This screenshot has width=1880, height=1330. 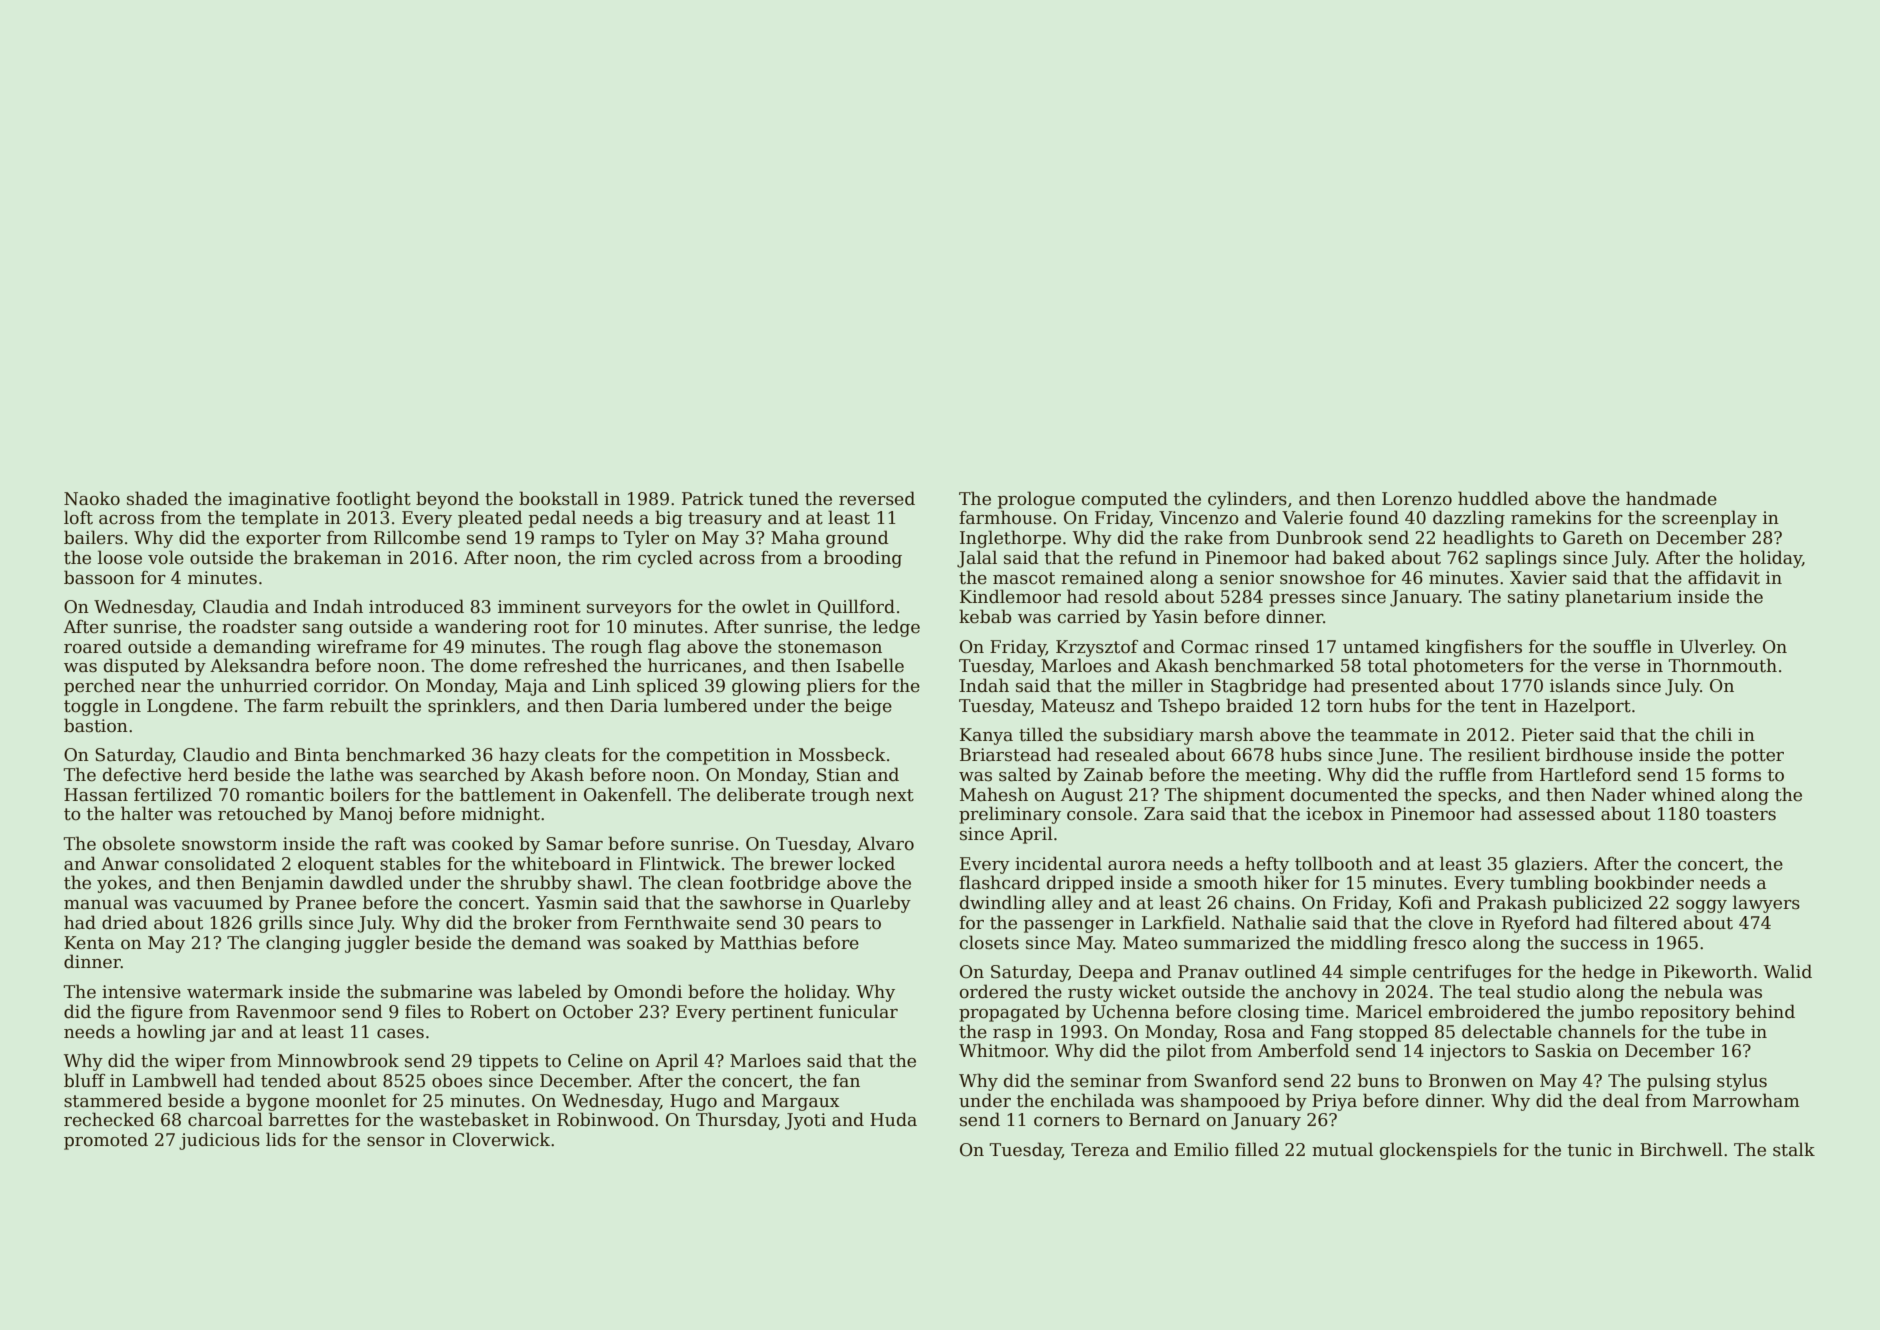 What do you see at coordinates (694, 665) in the screenshot?
I see `hurricanes` at bounding box center [694, 665].
